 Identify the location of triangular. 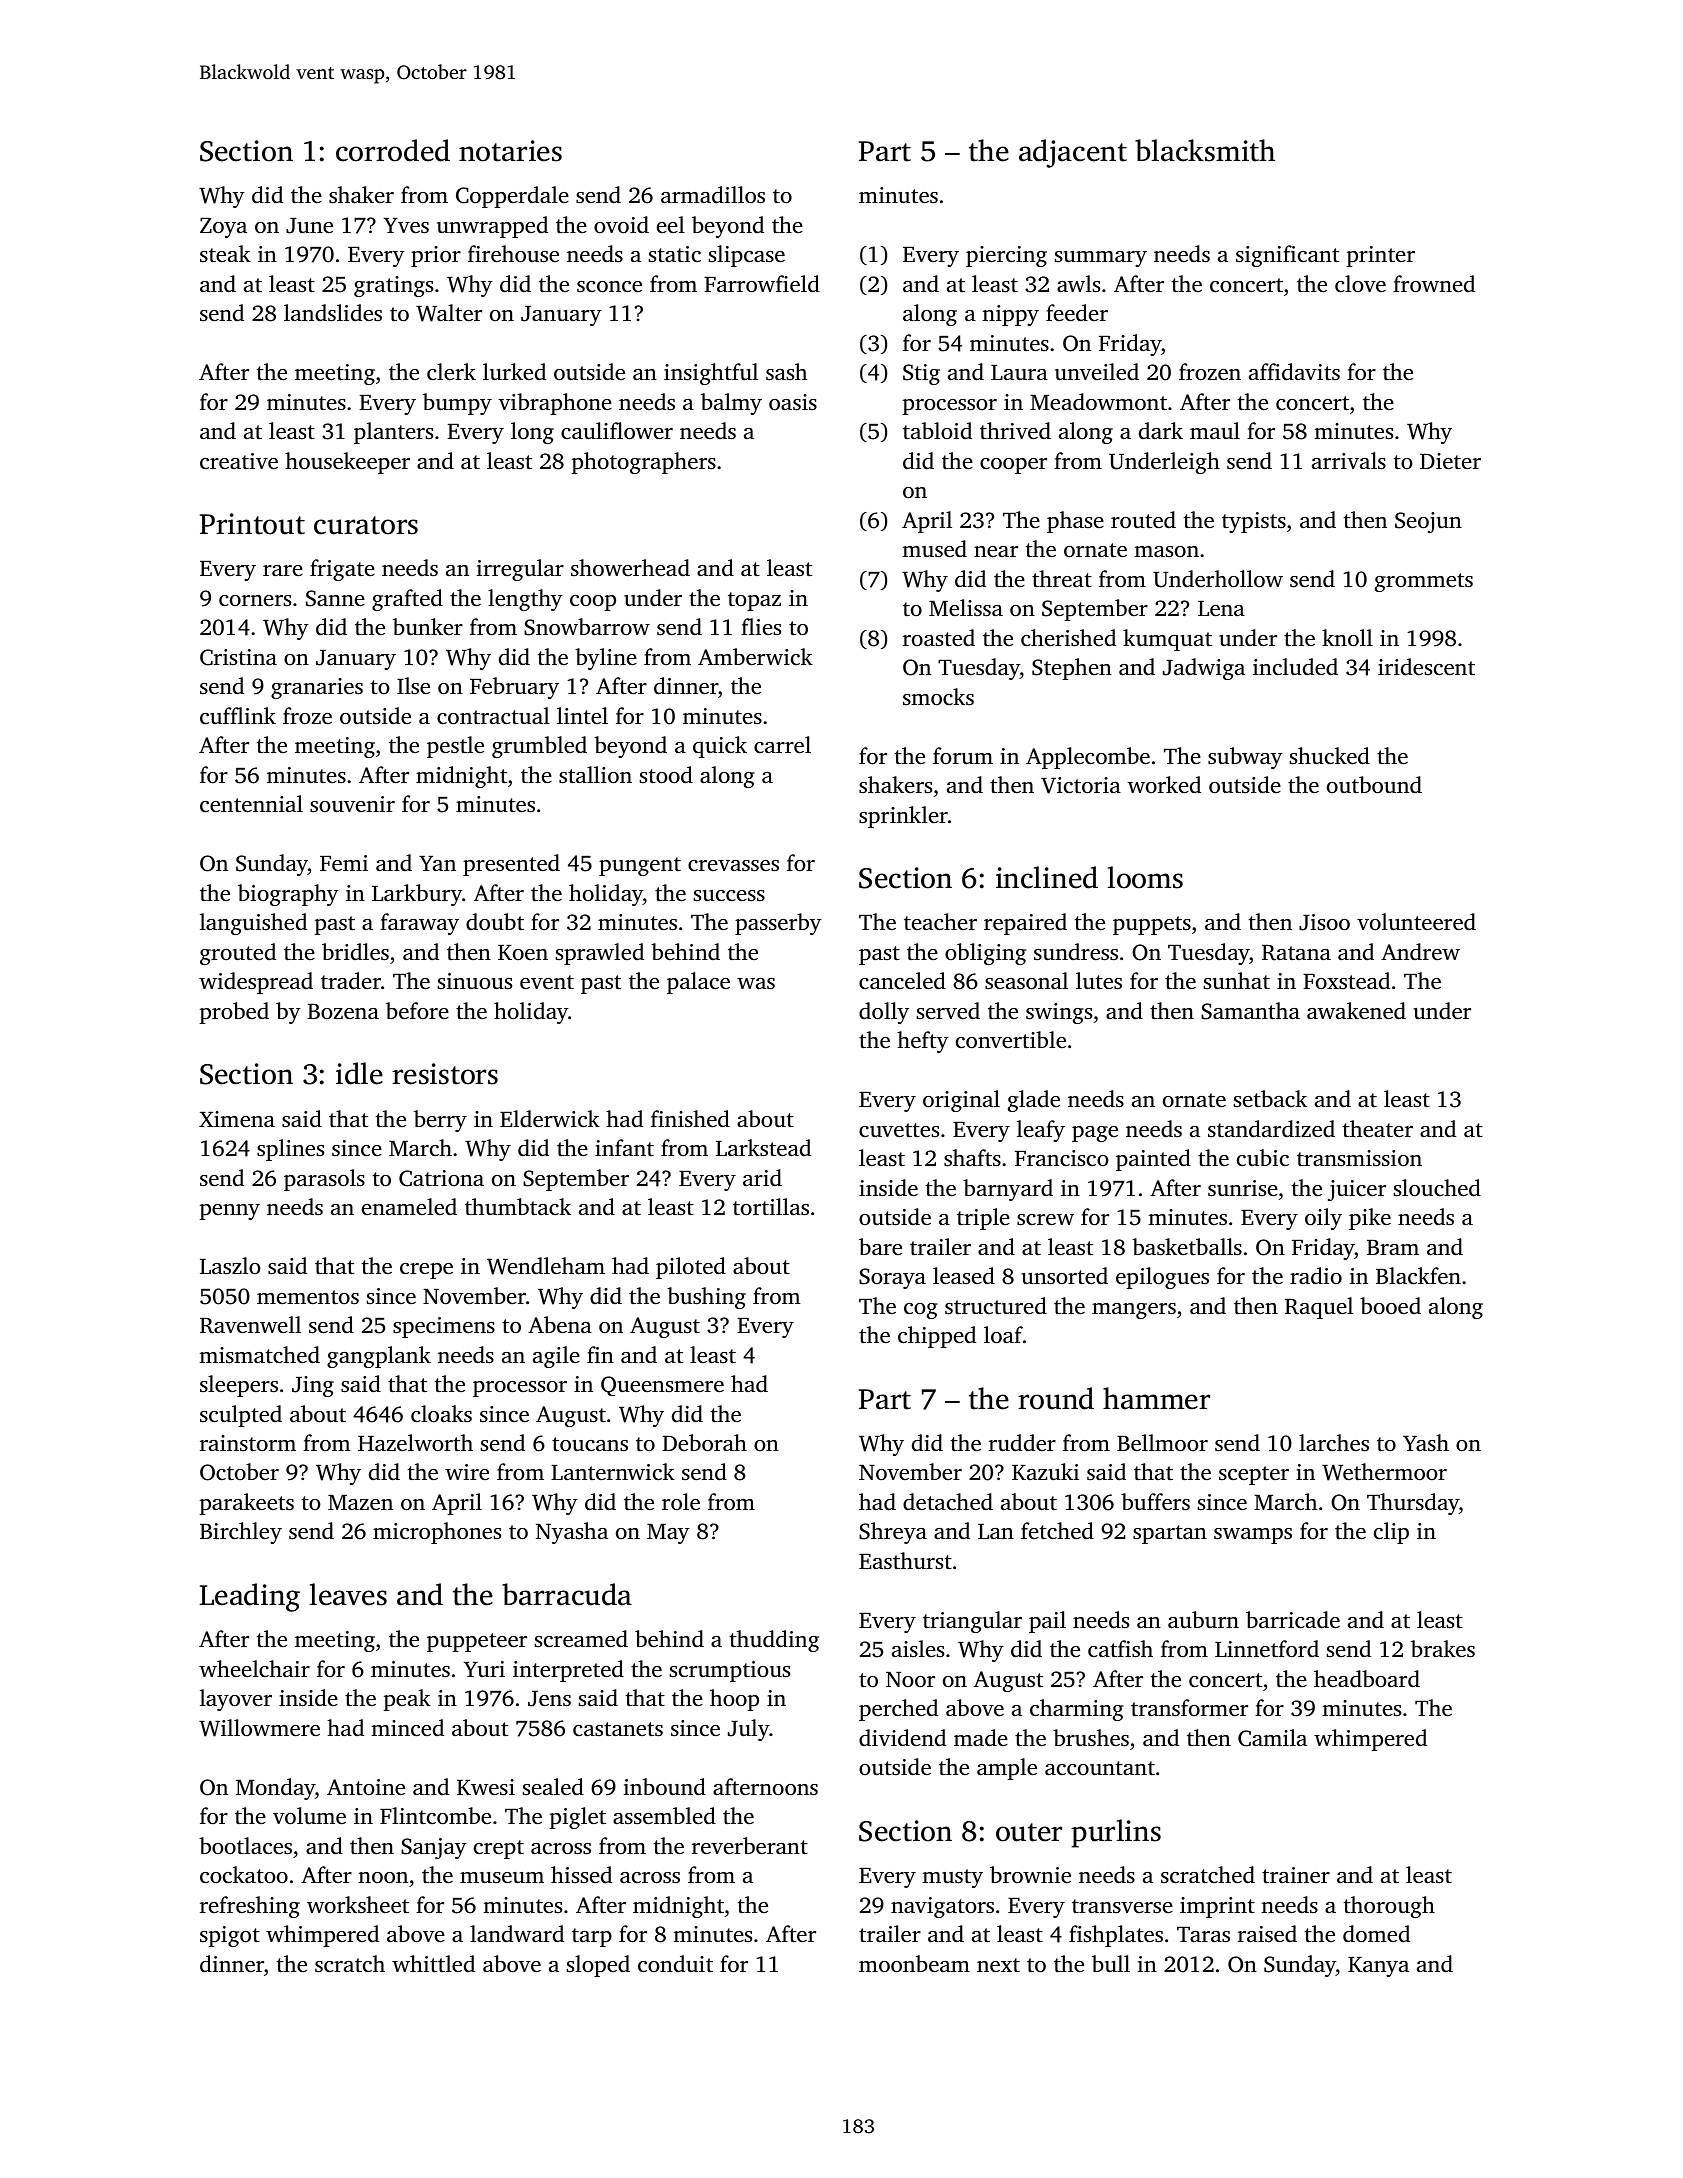
(972, 1622).
